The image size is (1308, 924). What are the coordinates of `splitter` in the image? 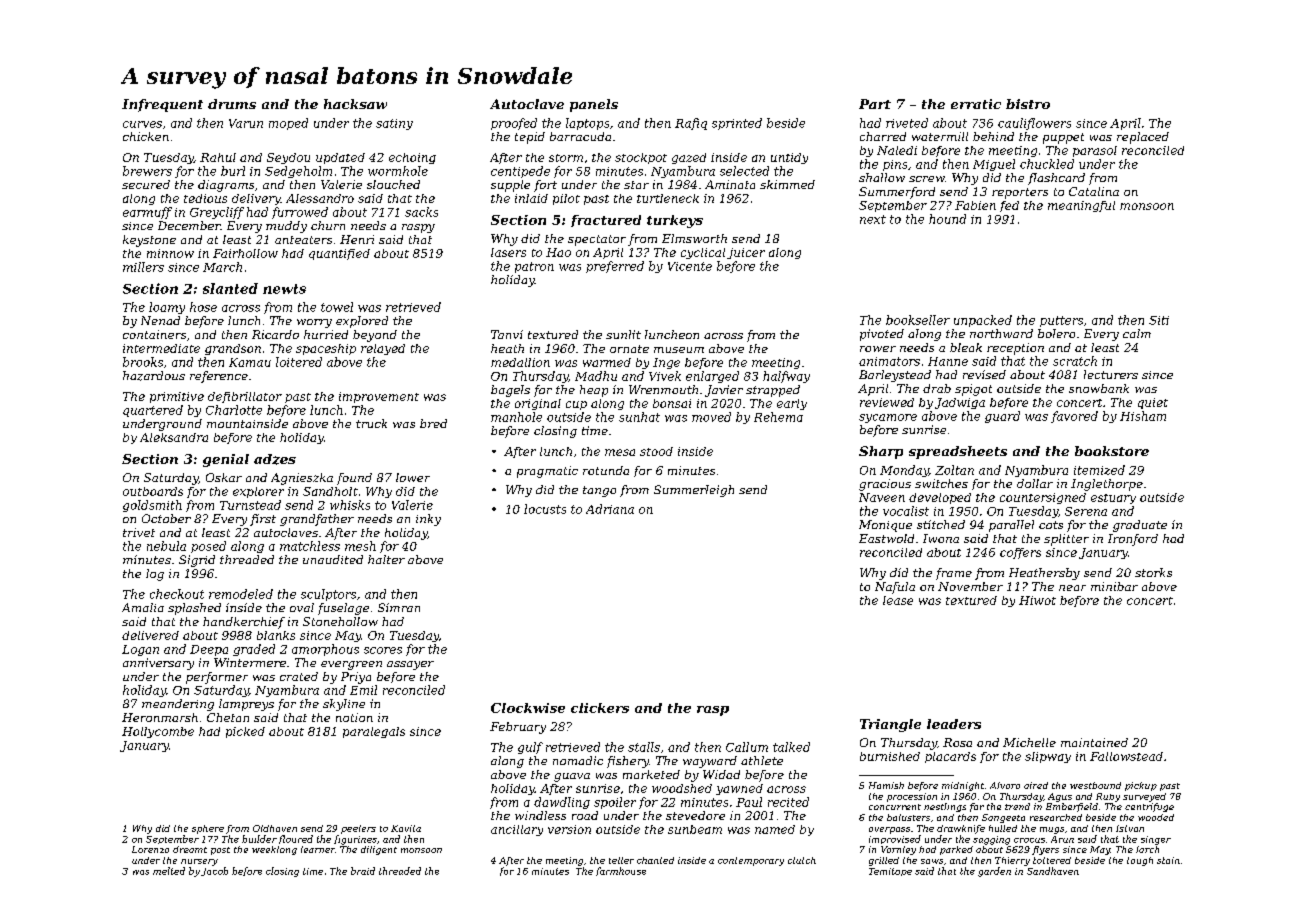 It's located at (1066, 540).
